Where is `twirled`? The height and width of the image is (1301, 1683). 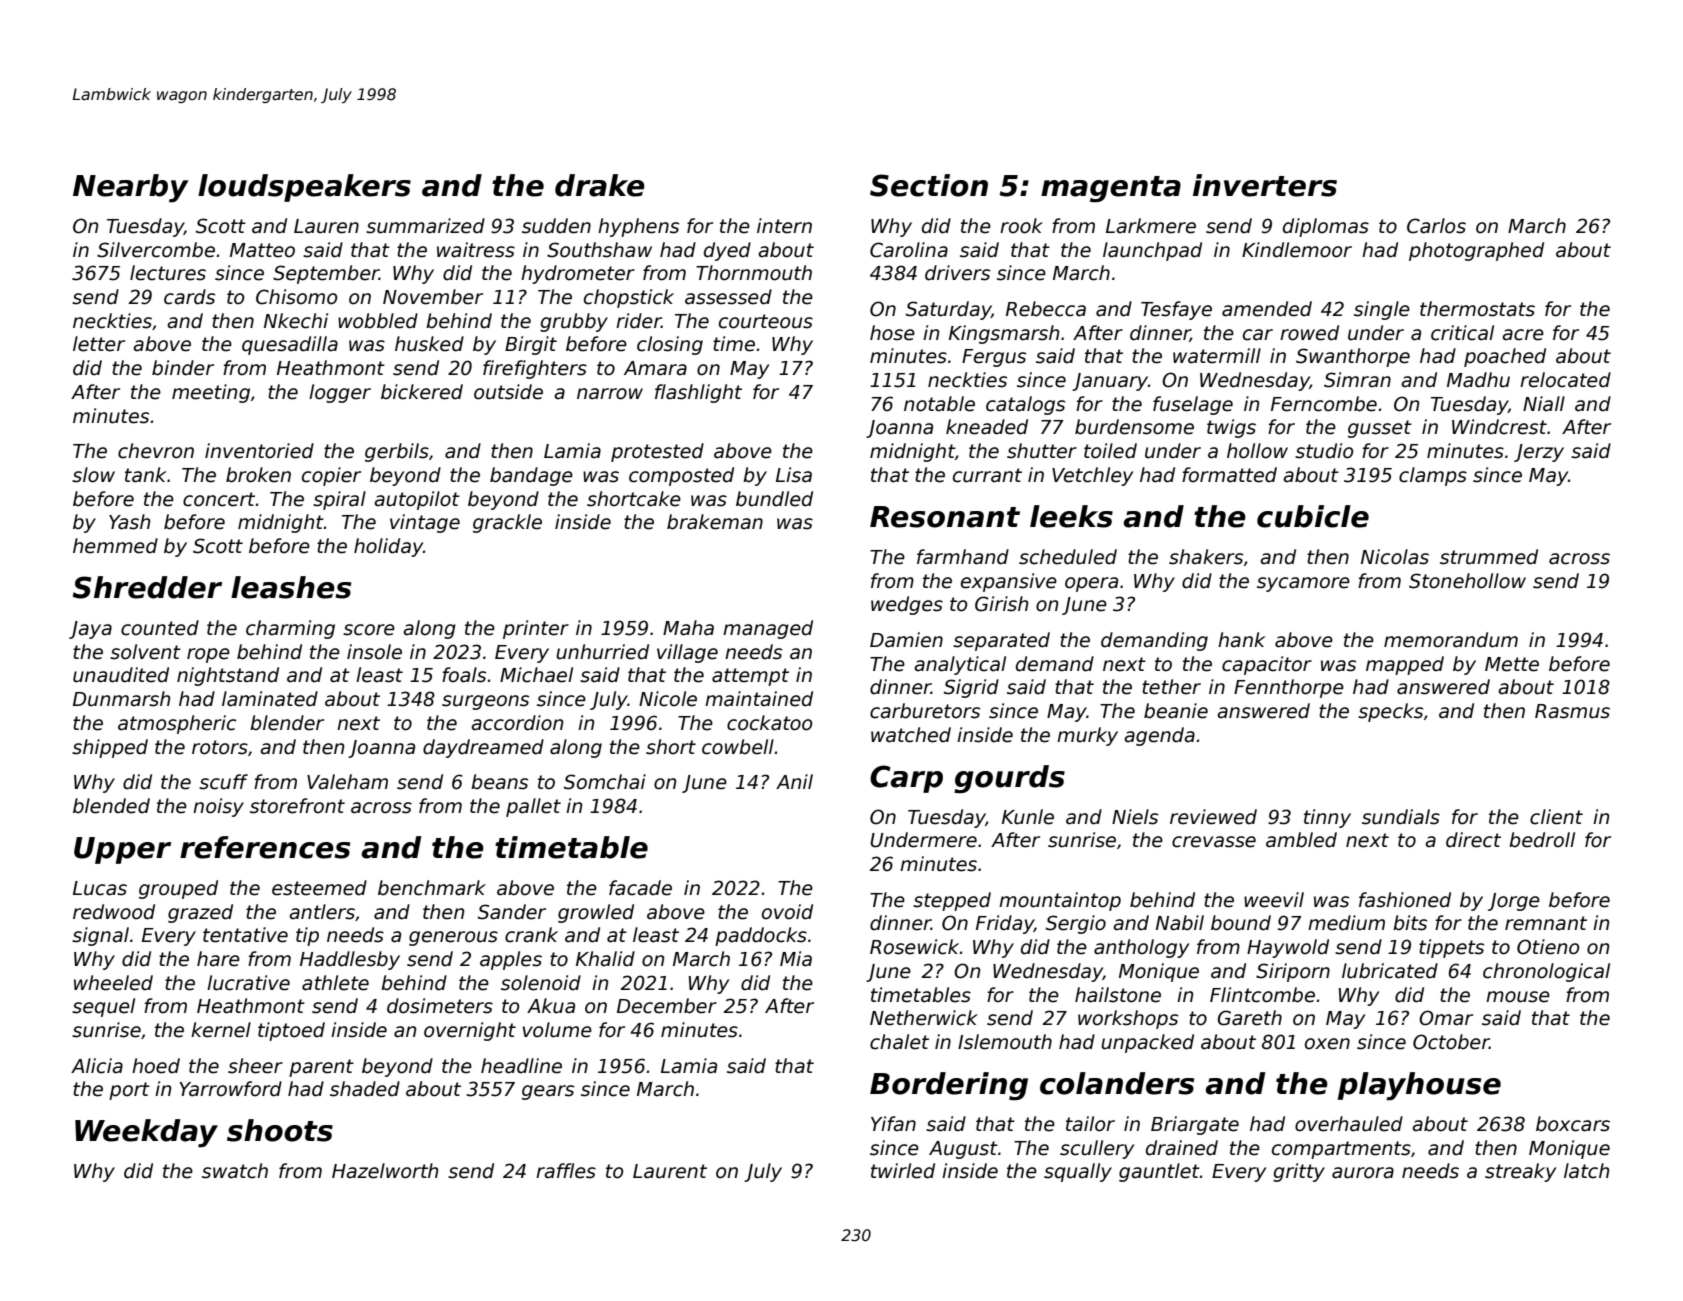 twirled is located at coordinates (903, 1171).
